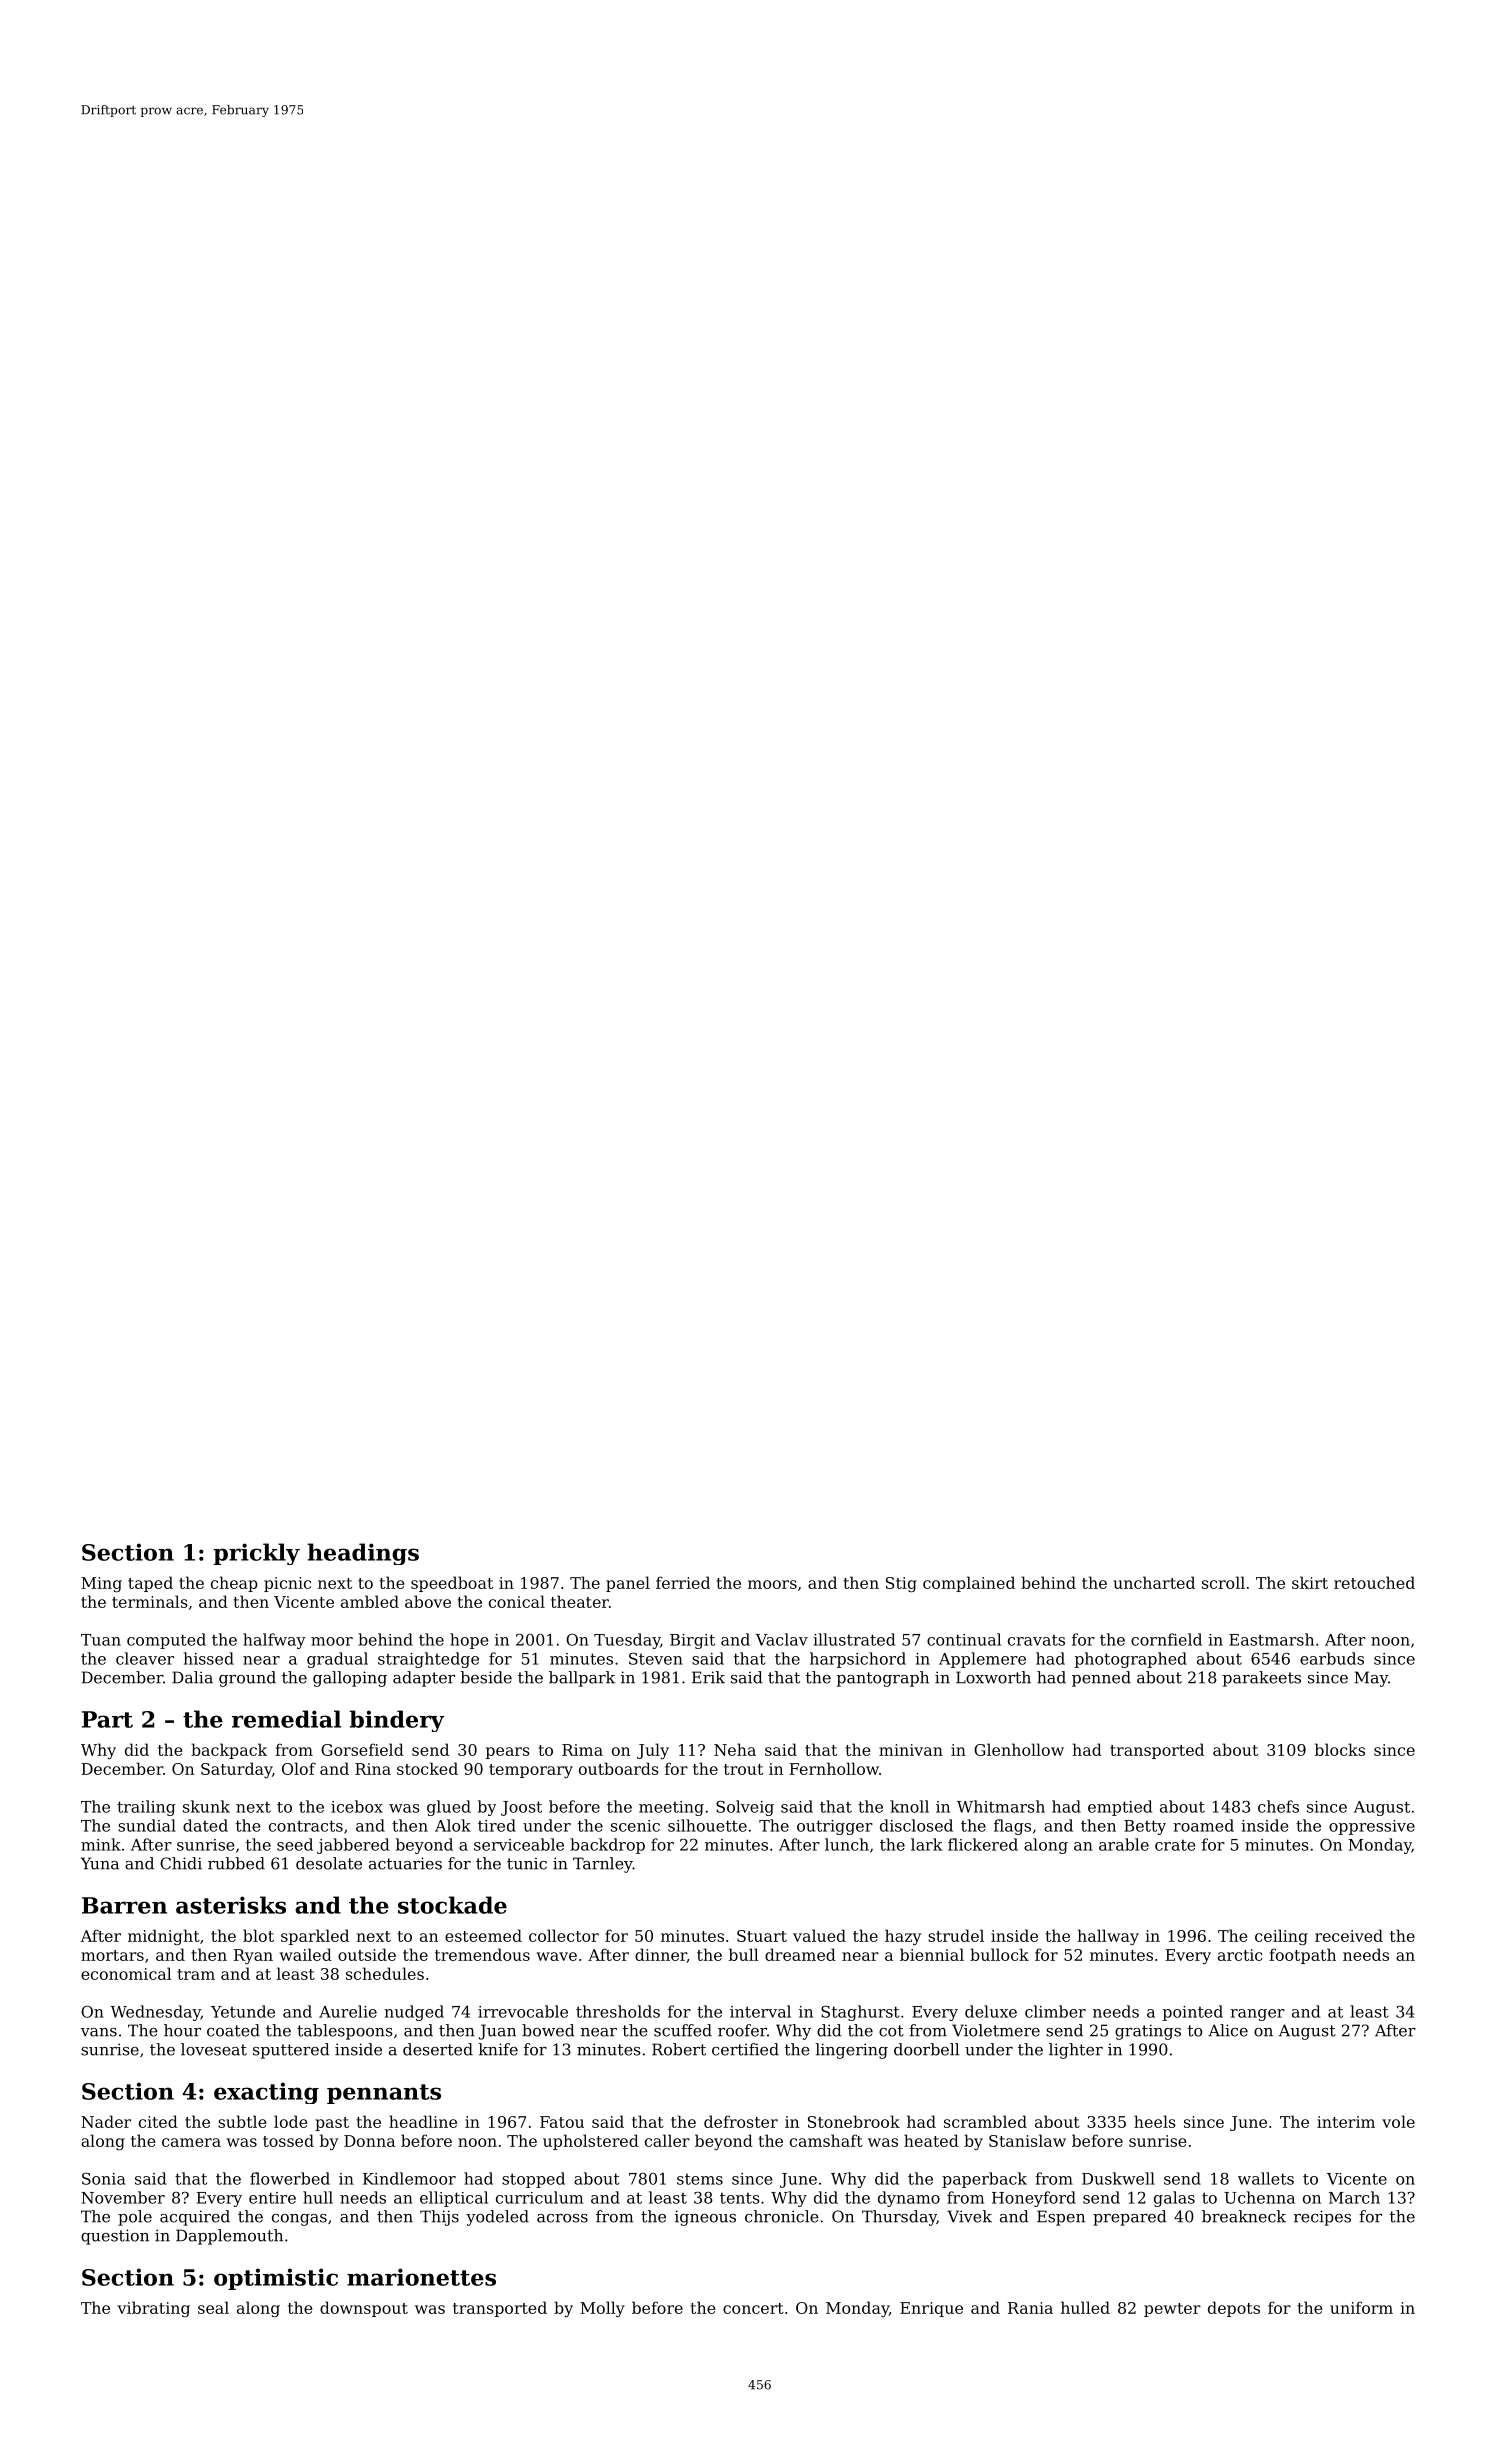 The image size is (1496, 2464). I want to click on Glenhollow, so click(1019, 1749).
